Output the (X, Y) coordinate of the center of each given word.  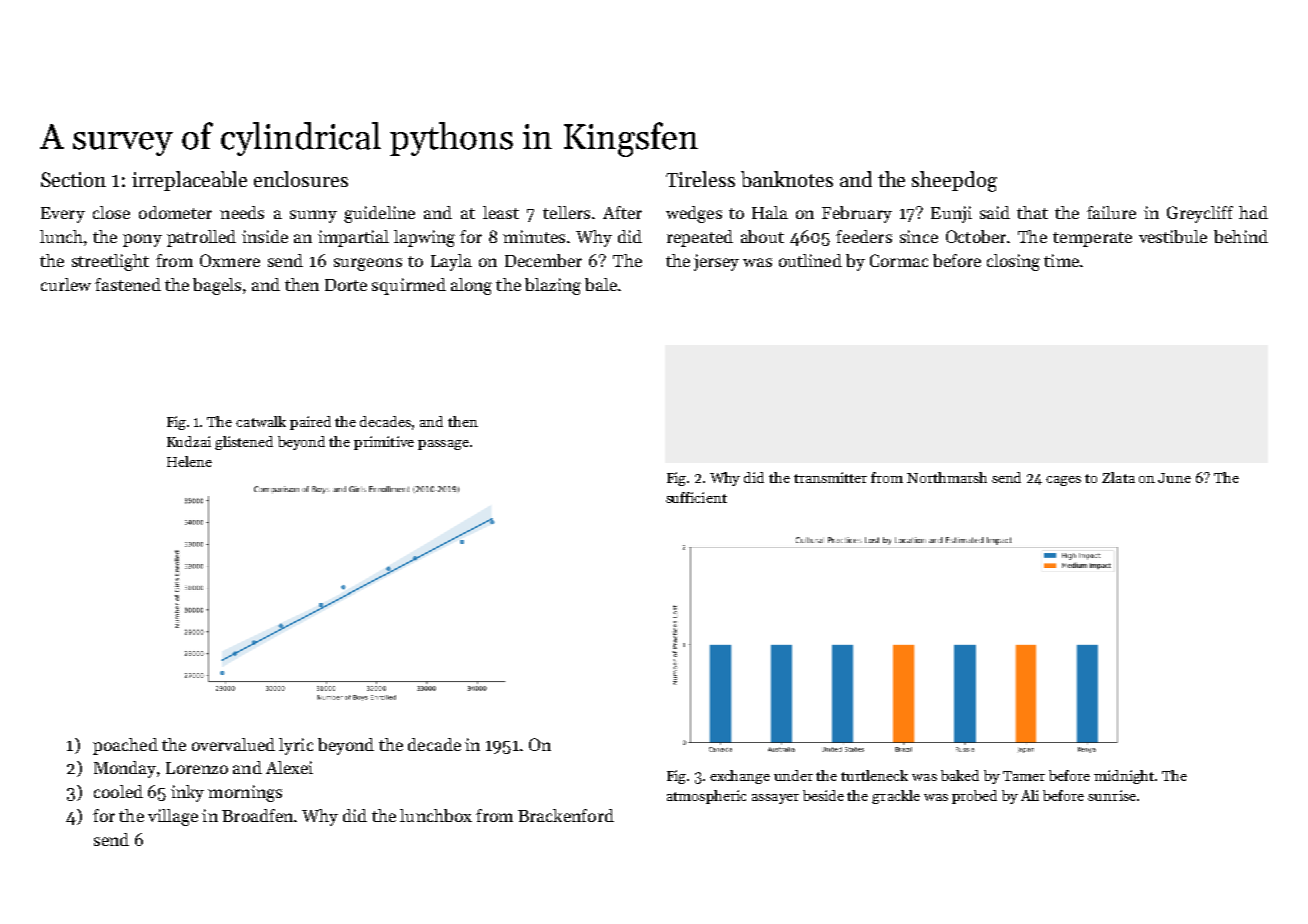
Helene (189, 461)
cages (1063, 481)
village (173, 817)
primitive (384, 443)
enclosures (301, 179)
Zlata (1118, 477)
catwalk (261, 421)
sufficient (696, 497)
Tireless (700, 179)
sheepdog (954, 181)
